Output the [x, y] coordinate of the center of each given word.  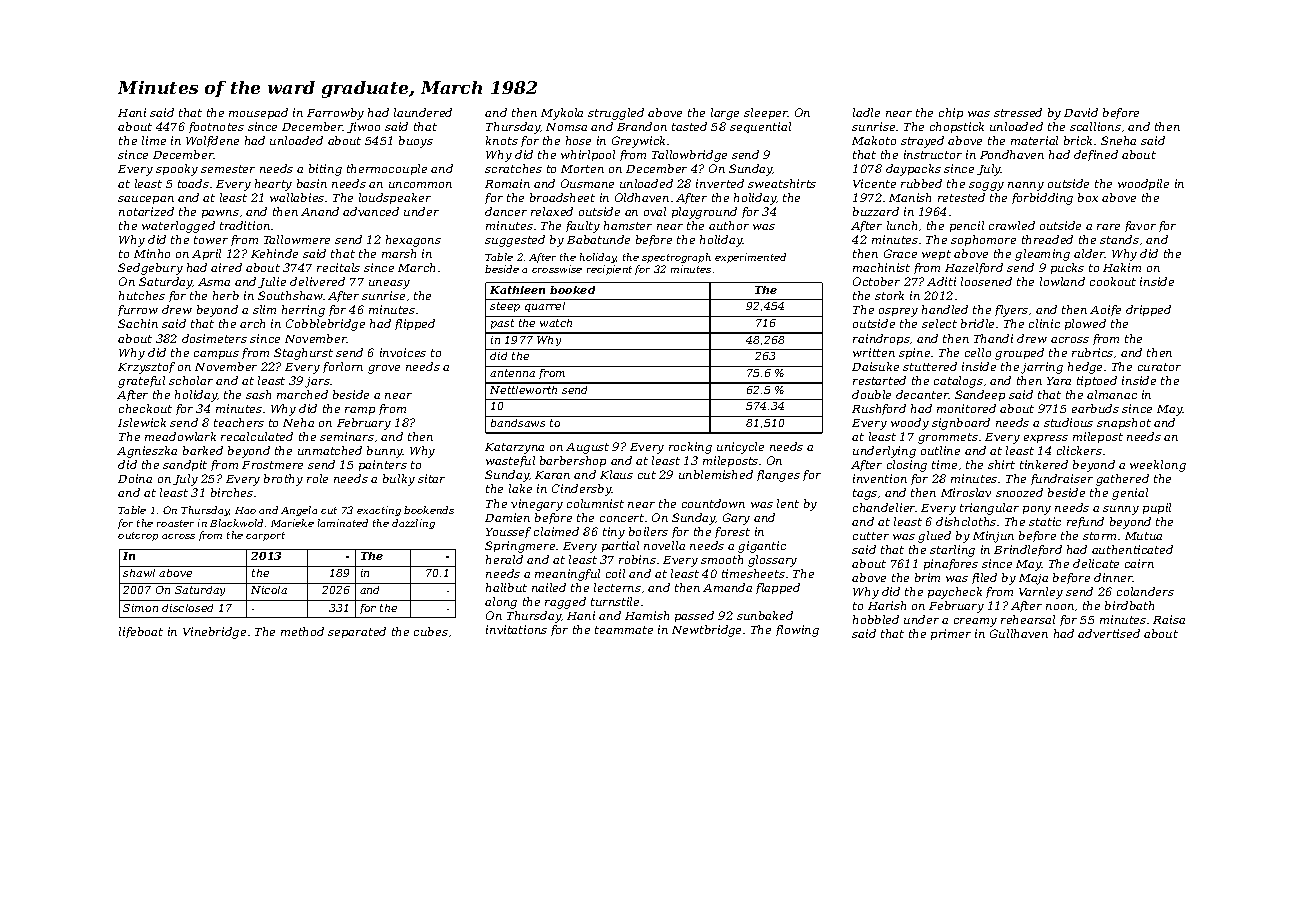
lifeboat [141, 632]
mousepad [258, 113]
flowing [797, 631]
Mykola [562, 114]
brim [927, 577]
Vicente [874, 183]
